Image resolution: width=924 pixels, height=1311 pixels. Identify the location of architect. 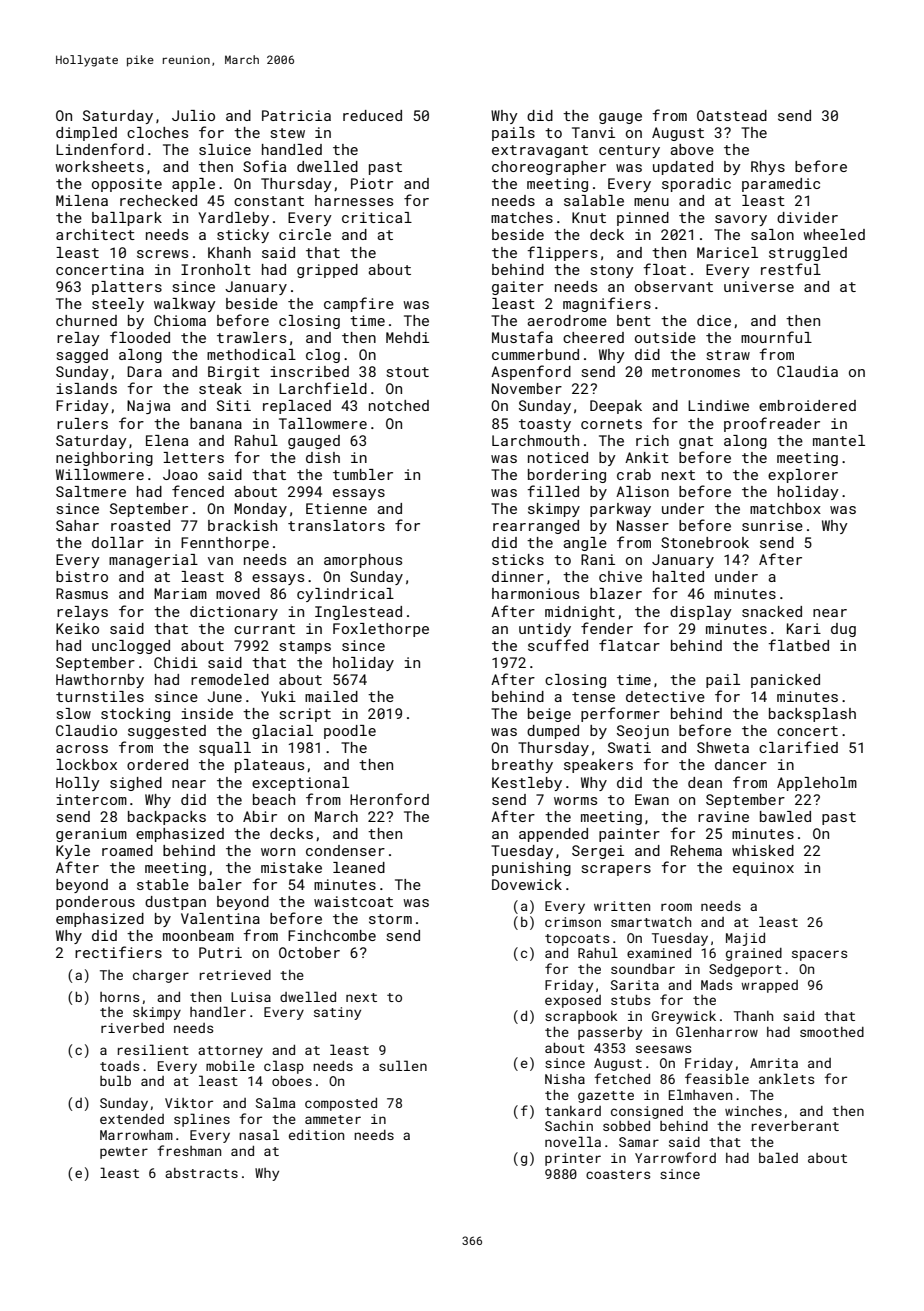
(95, 234).
